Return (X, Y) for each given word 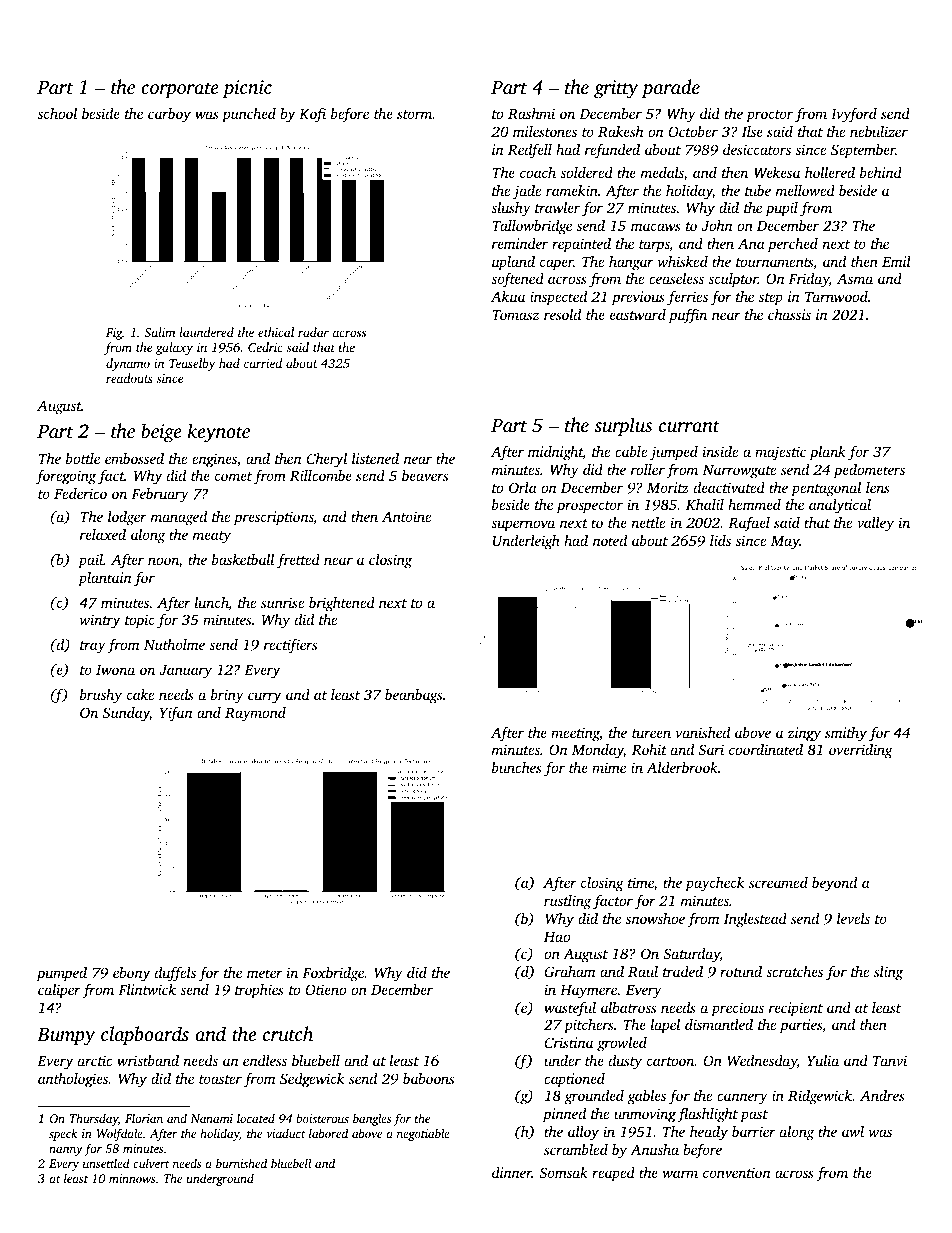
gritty (616, 89)
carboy (169, 115)
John (717, 225)
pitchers (589, 1026)
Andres (882, 1095)
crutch (288, 1033)
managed (179, 518)
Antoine (406, 516)
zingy (804, 734)
